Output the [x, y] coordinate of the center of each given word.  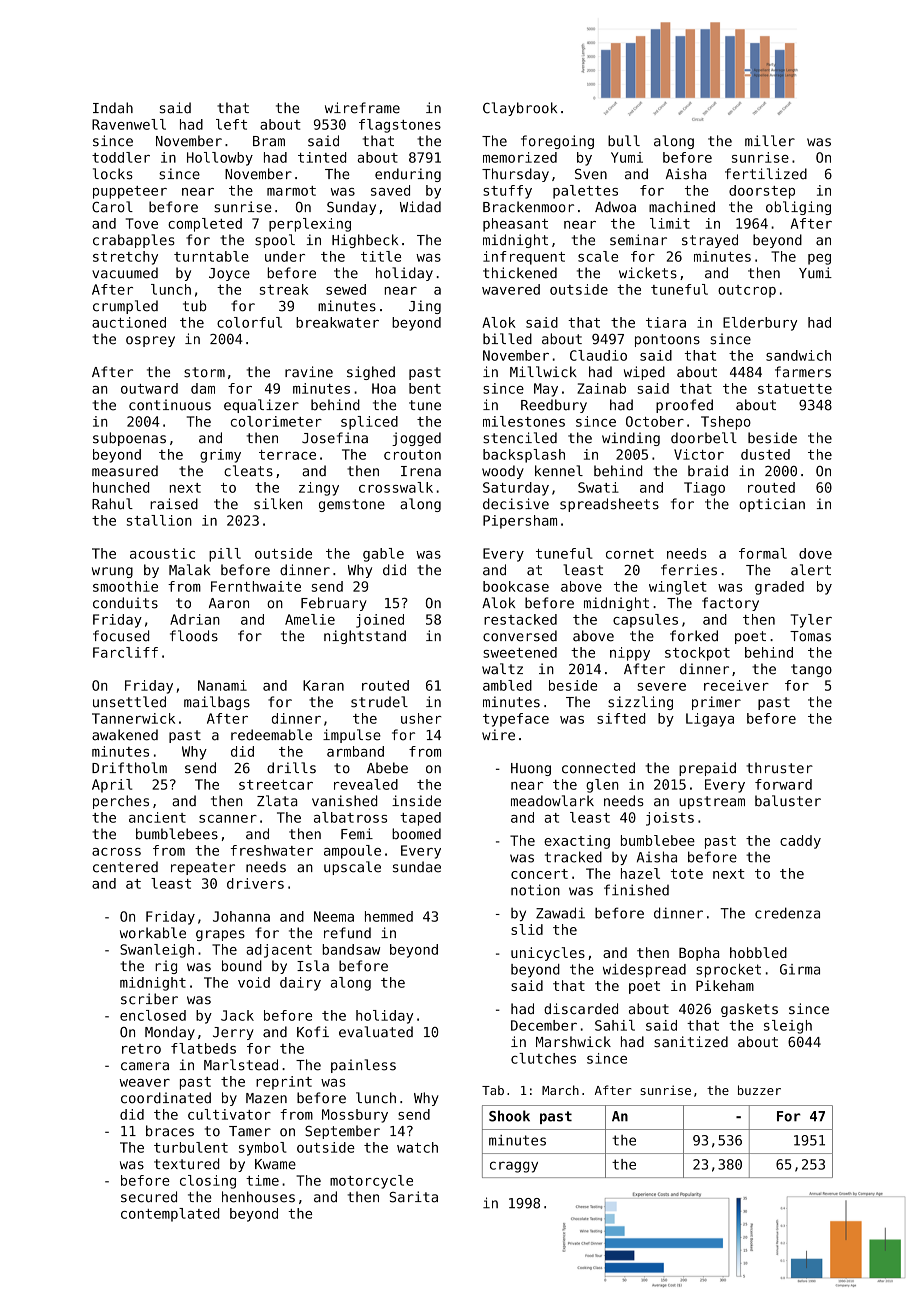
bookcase [516, 586]
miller [770, 141]
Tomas [810, 636]
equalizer [261, 406]
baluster [788, 801]
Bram [269, 141]
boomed [416, 834]
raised [174, 504]
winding [631, 439]
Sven [591, 174]
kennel [559, 471]
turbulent [191, 1147]
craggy [514, 1167]
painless [363, 1066]
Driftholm [129, 768]
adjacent [279, 951]
